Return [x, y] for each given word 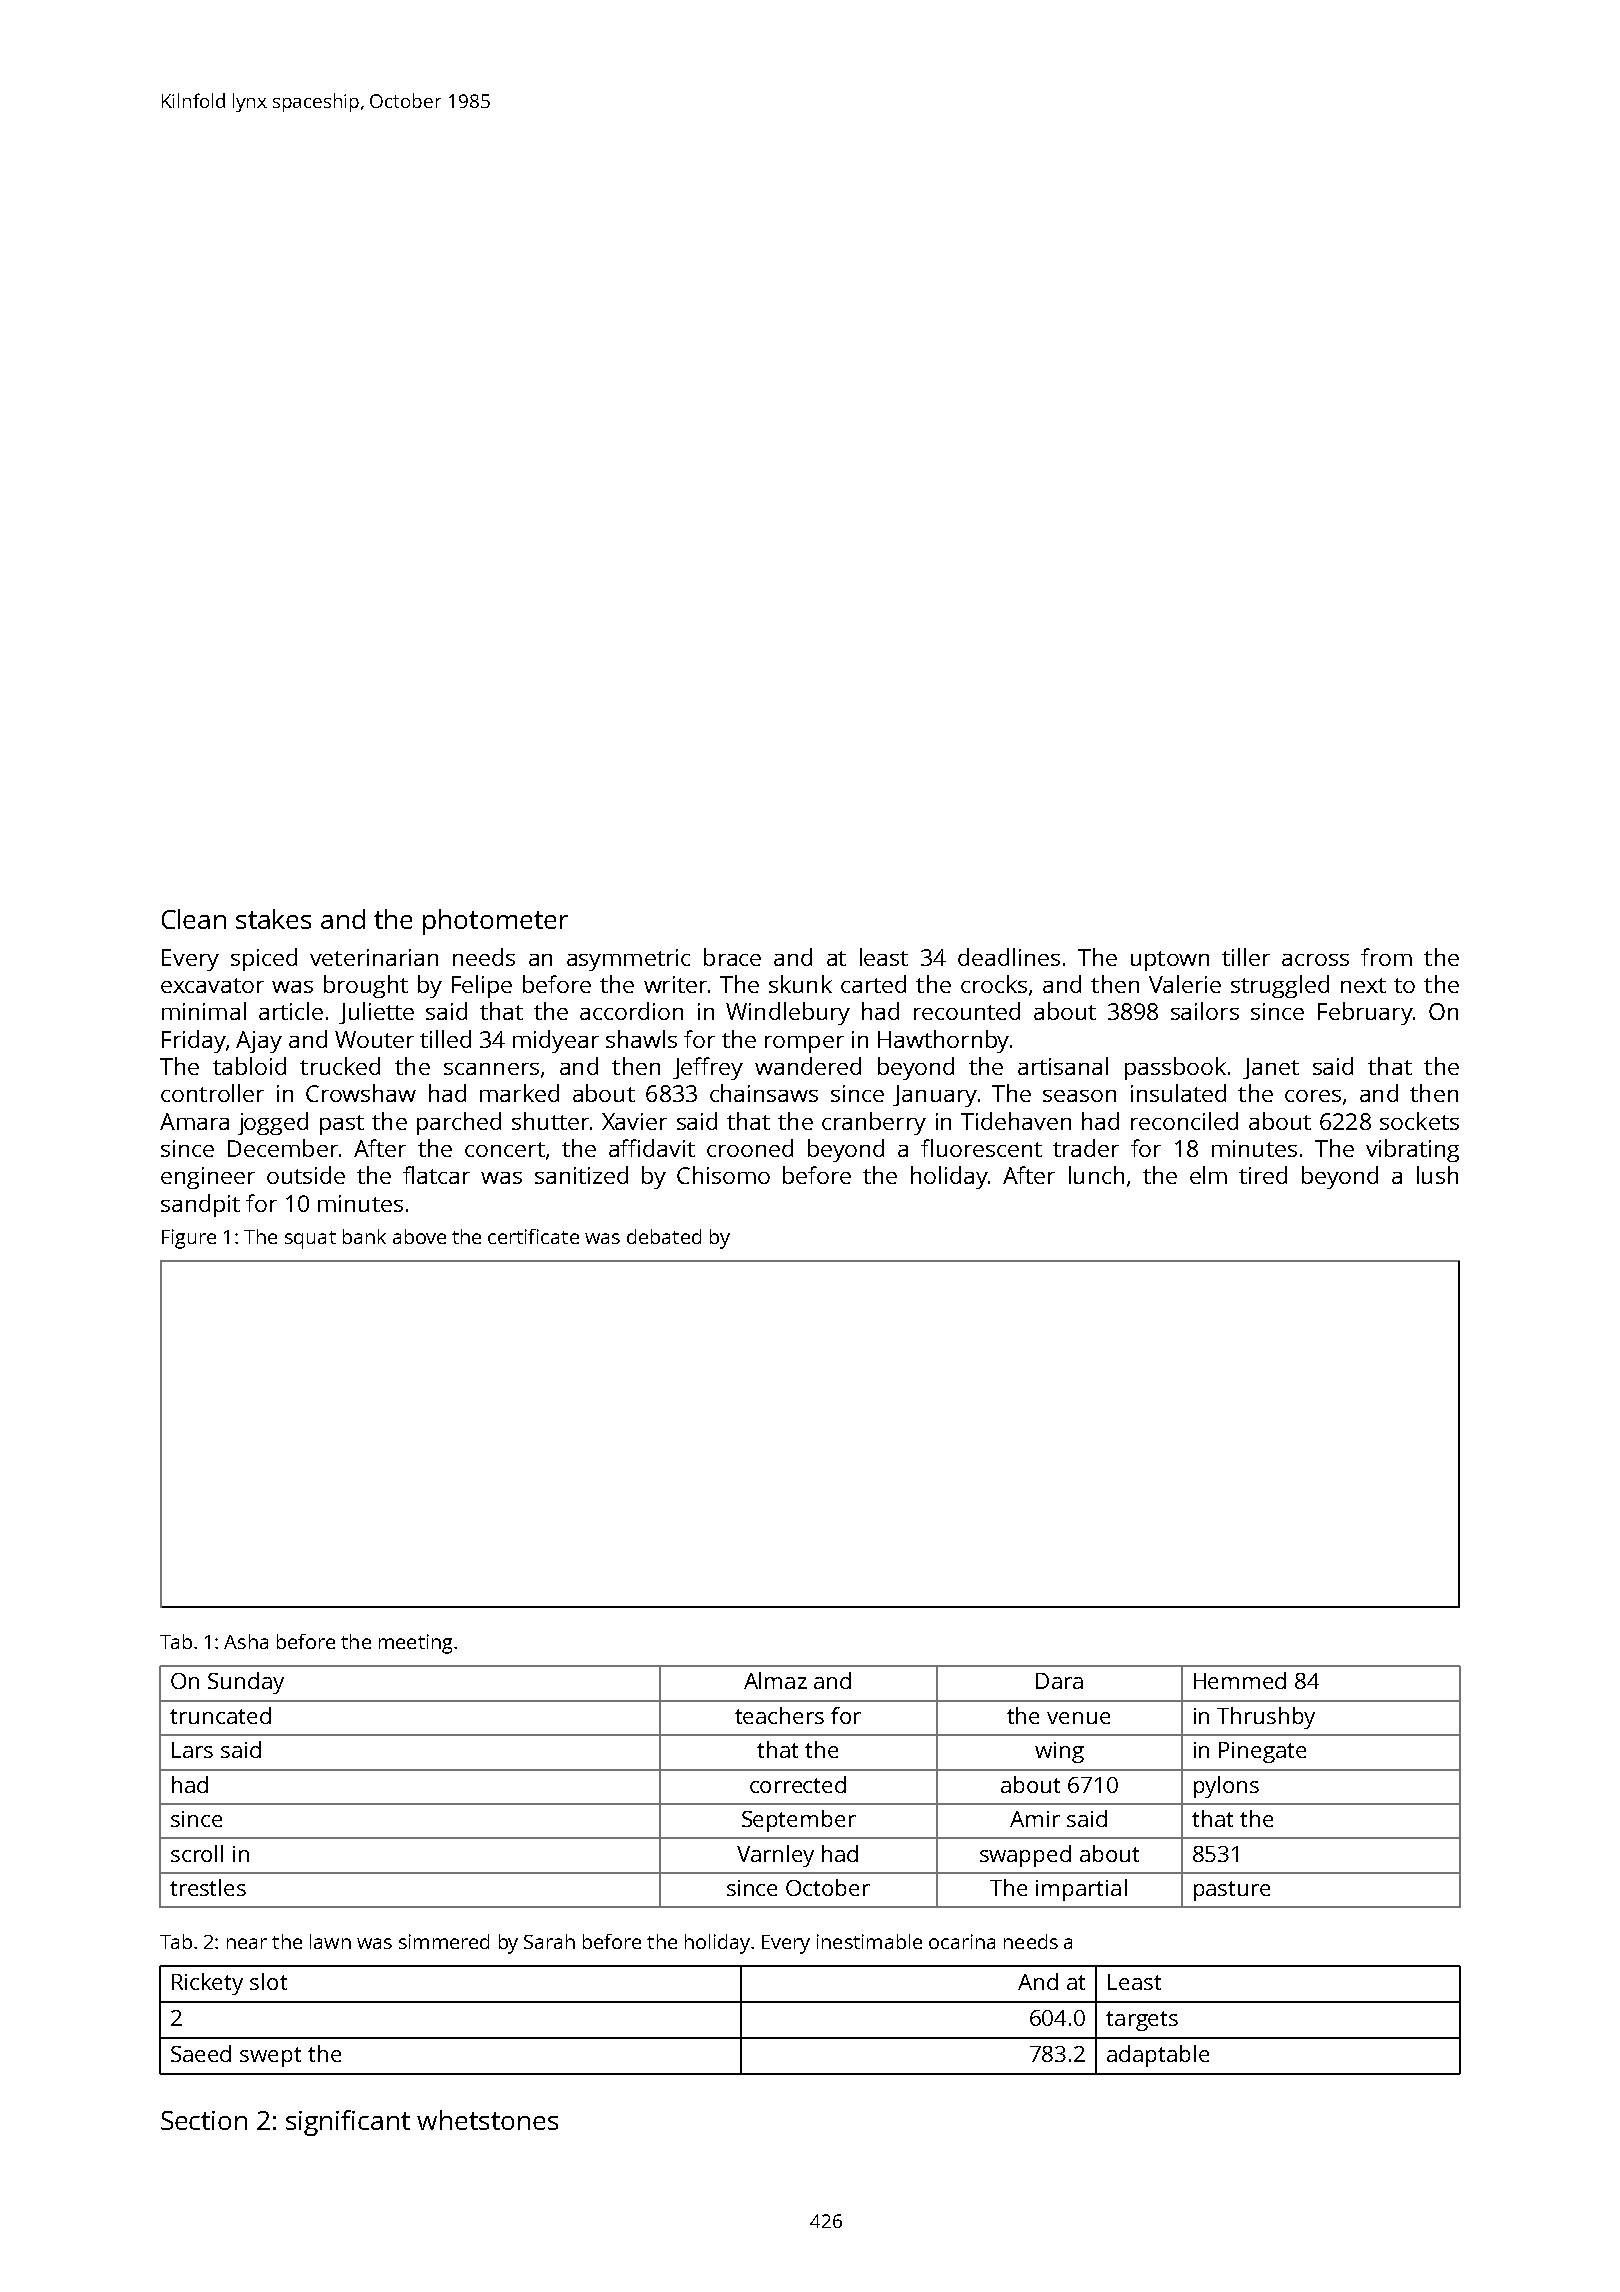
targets [1142, 2021]
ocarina [962, 1941]
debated [664, 1236]
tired [1263, 1175]
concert [505, 1149]
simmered [444, 1941]
